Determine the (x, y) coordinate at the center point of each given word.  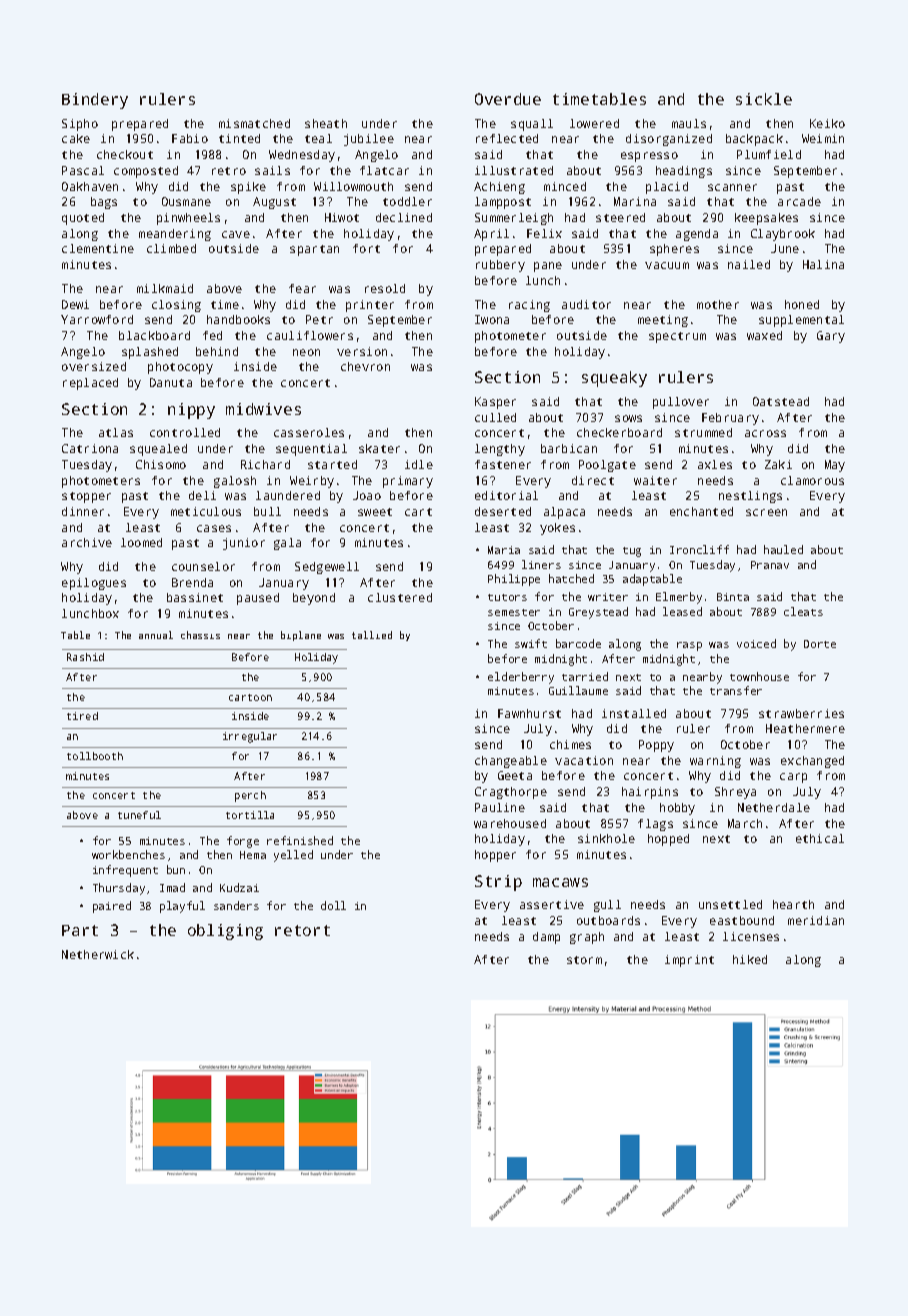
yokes (557, 529)
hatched (571, 578)
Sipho (80, 125)
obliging (225, 932)
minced (565, 186)
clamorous (812, 480)
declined (404, 217)
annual (156, 635)
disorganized (669, 140)
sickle (764, 99)
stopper (86, 497)
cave (236, 234)
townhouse (759, 676)
